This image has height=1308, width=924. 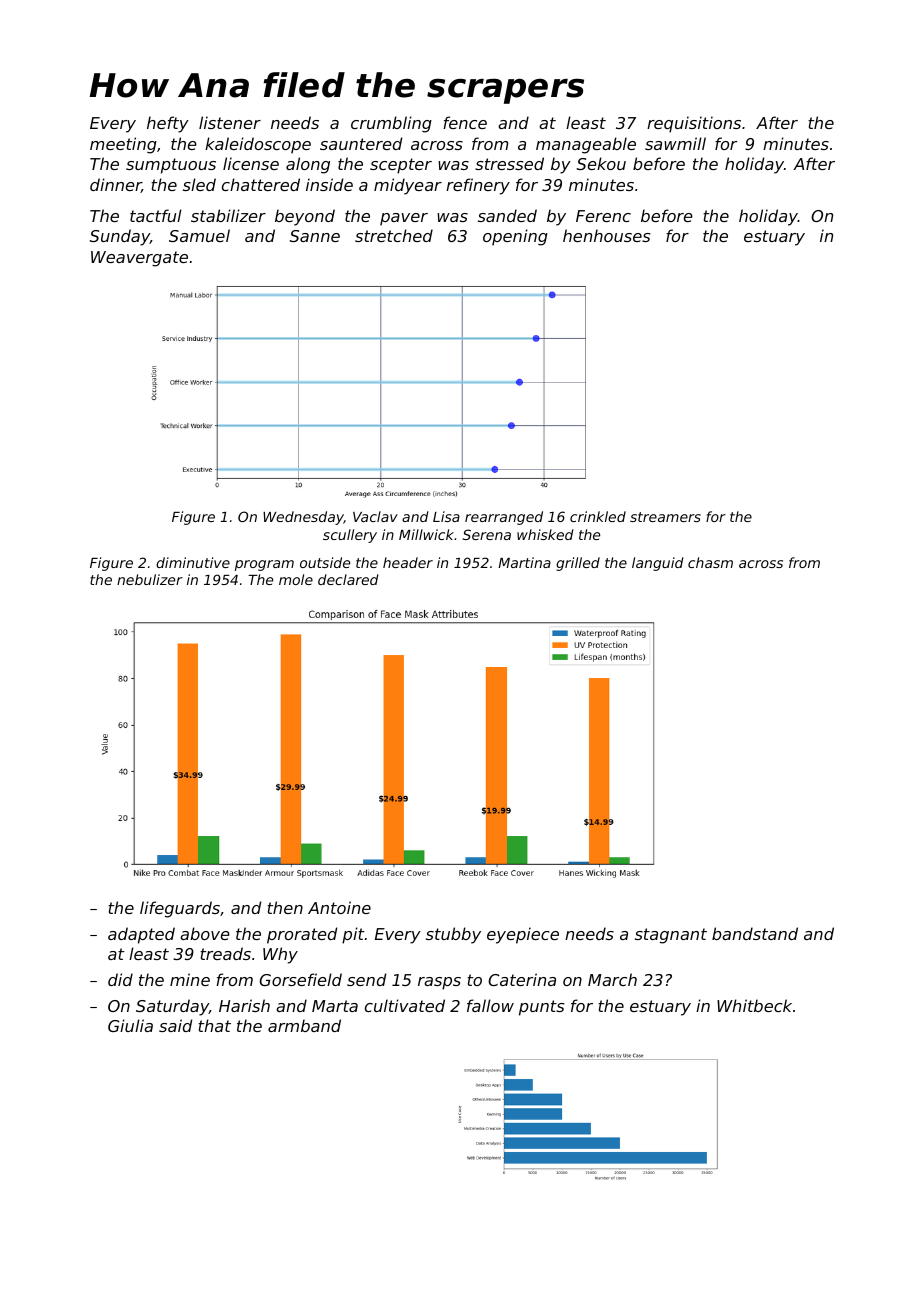 I want to click on rearranged, so click(x=504, y=518).
